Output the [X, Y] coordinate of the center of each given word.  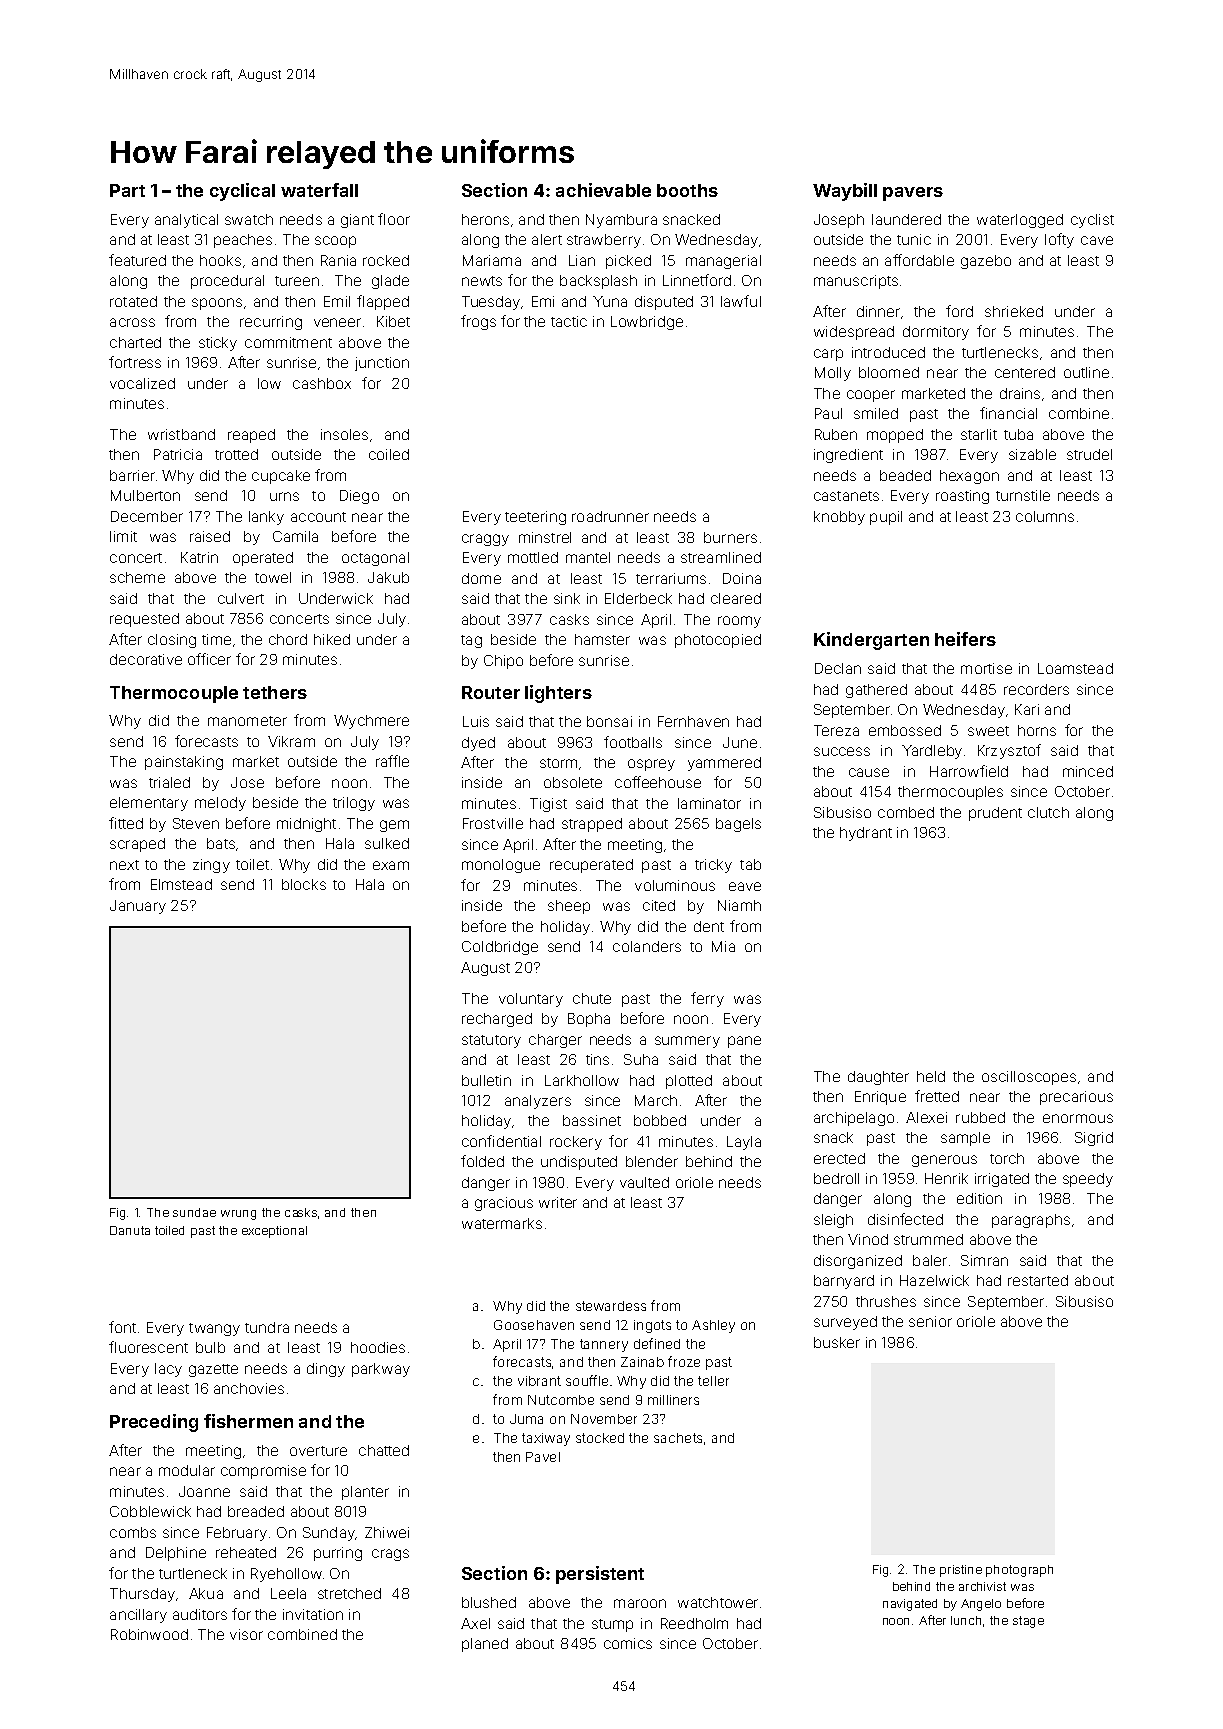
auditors [200, 1614]
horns [1037, 730]
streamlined [721, 557]
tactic [569, 321]
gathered [876, 691]
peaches [243, 241]
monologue [501, 866]
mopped [895, 436]
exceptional [274, 1232]
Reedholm [694, 1623]
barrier [132, 475]
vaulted [644, 1182]
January [138, 907]
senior [930, 1321]
